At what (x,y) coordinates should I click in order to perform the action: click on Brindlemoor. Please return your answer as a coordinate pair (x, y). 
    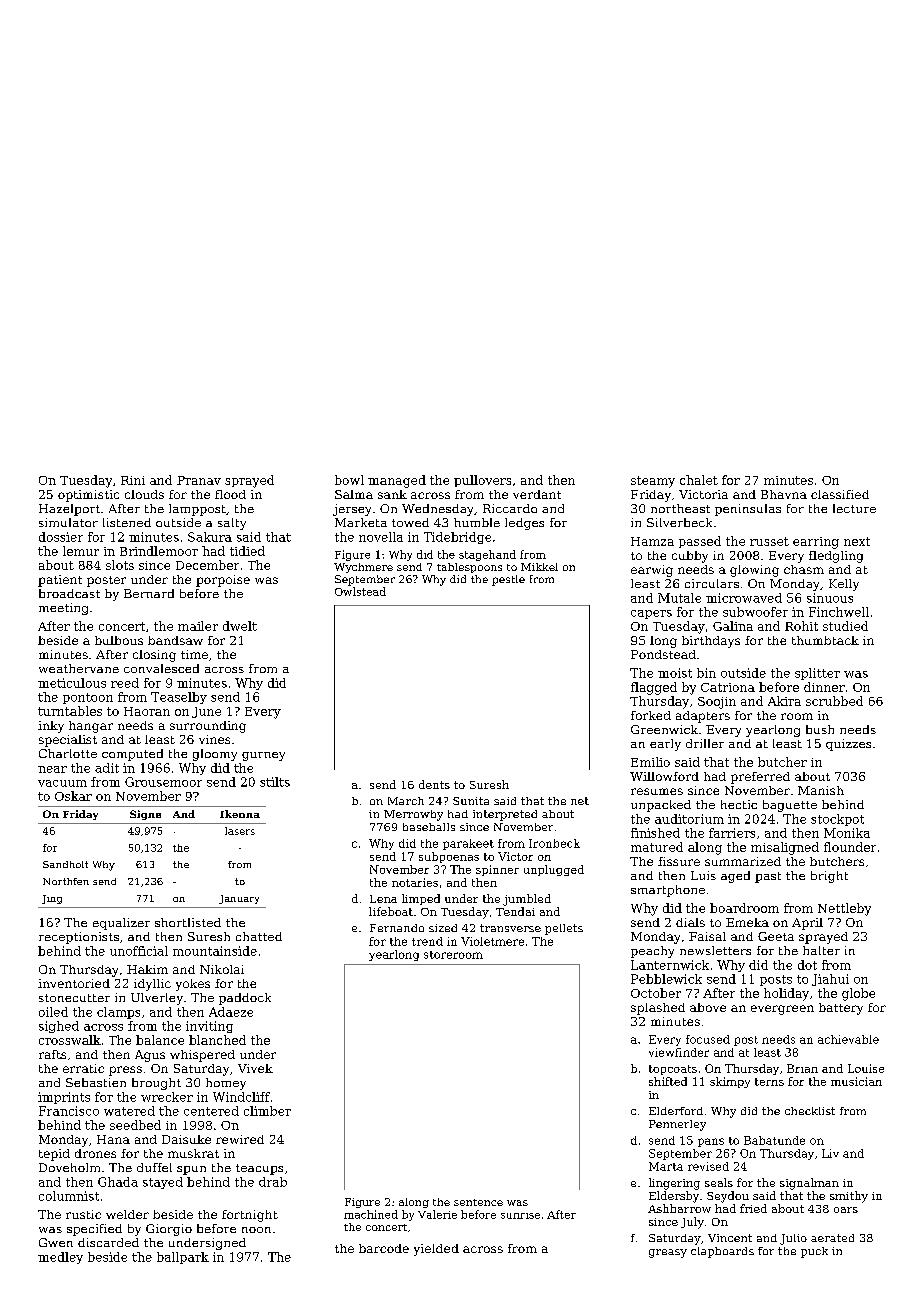
    Looking at the image, I should click on (159, 551).
